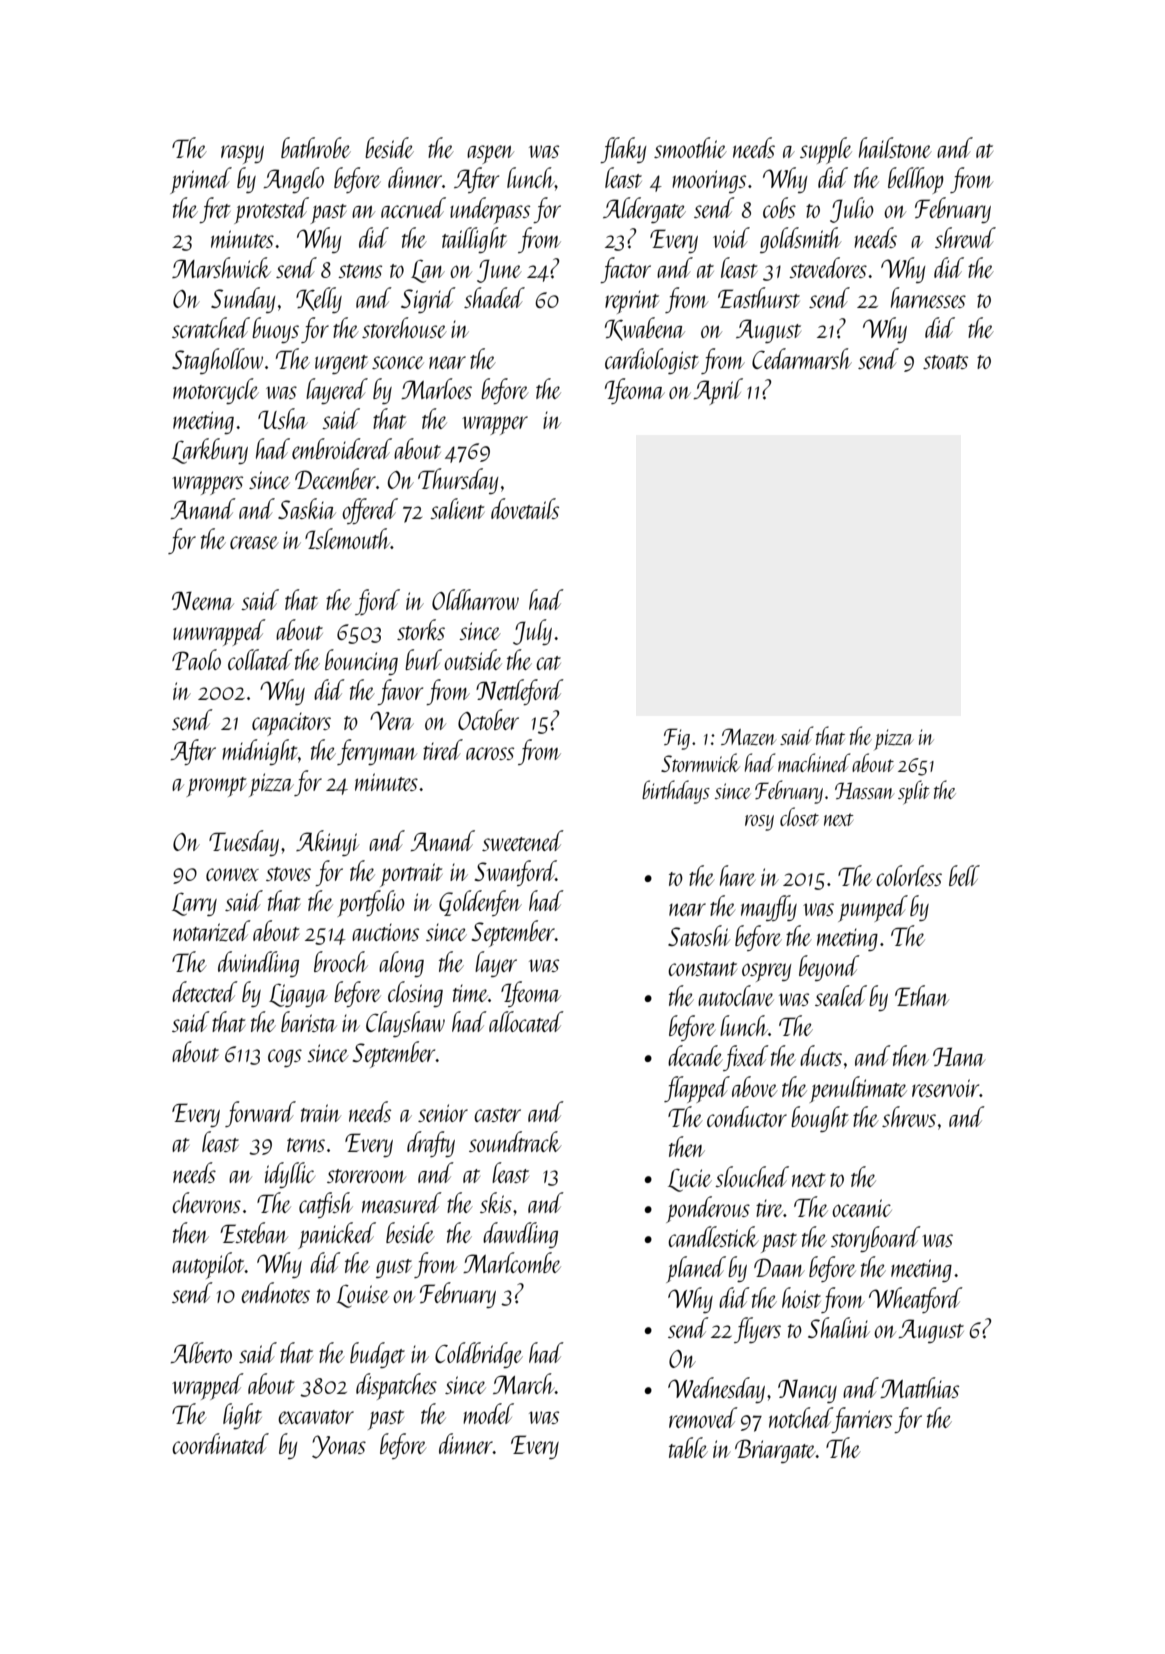  Describe the element at coordinates (413, 207) in the document. I see `accrued` at that location.
